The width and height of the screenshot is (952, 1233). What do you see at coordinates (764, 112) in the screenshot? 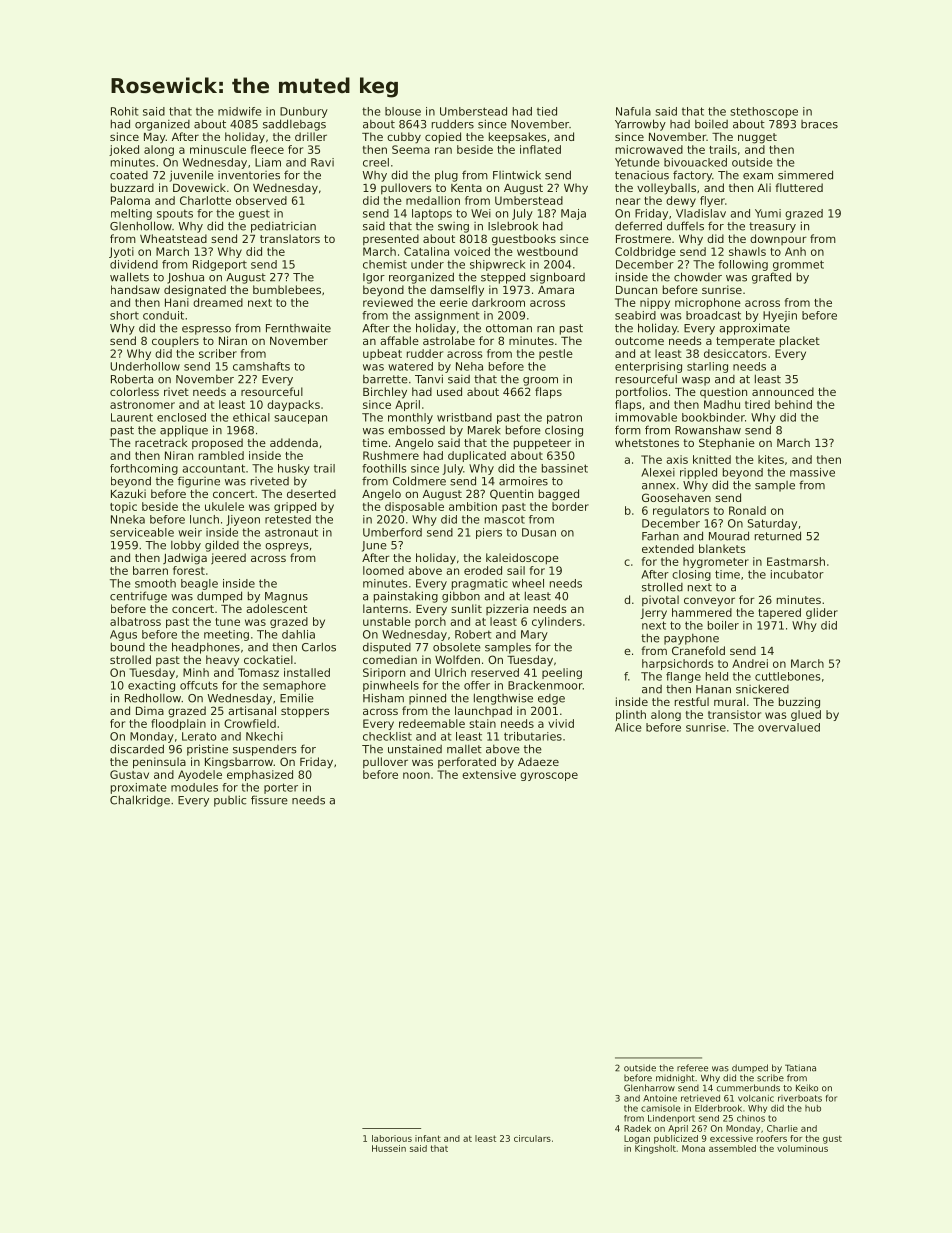
I see `stethoscope` at bounding box center [764, 112].
